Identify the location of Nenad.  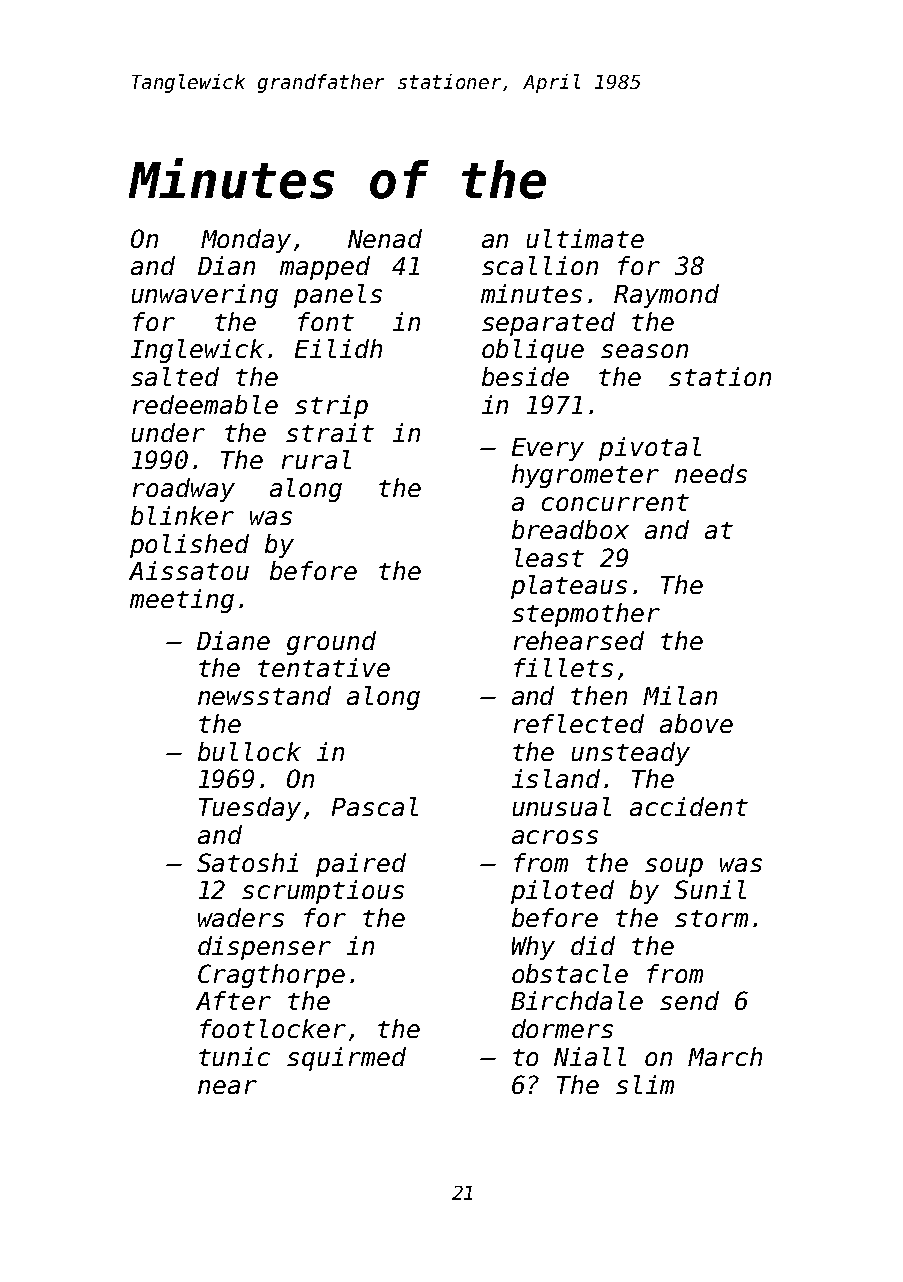
(385, 238).
